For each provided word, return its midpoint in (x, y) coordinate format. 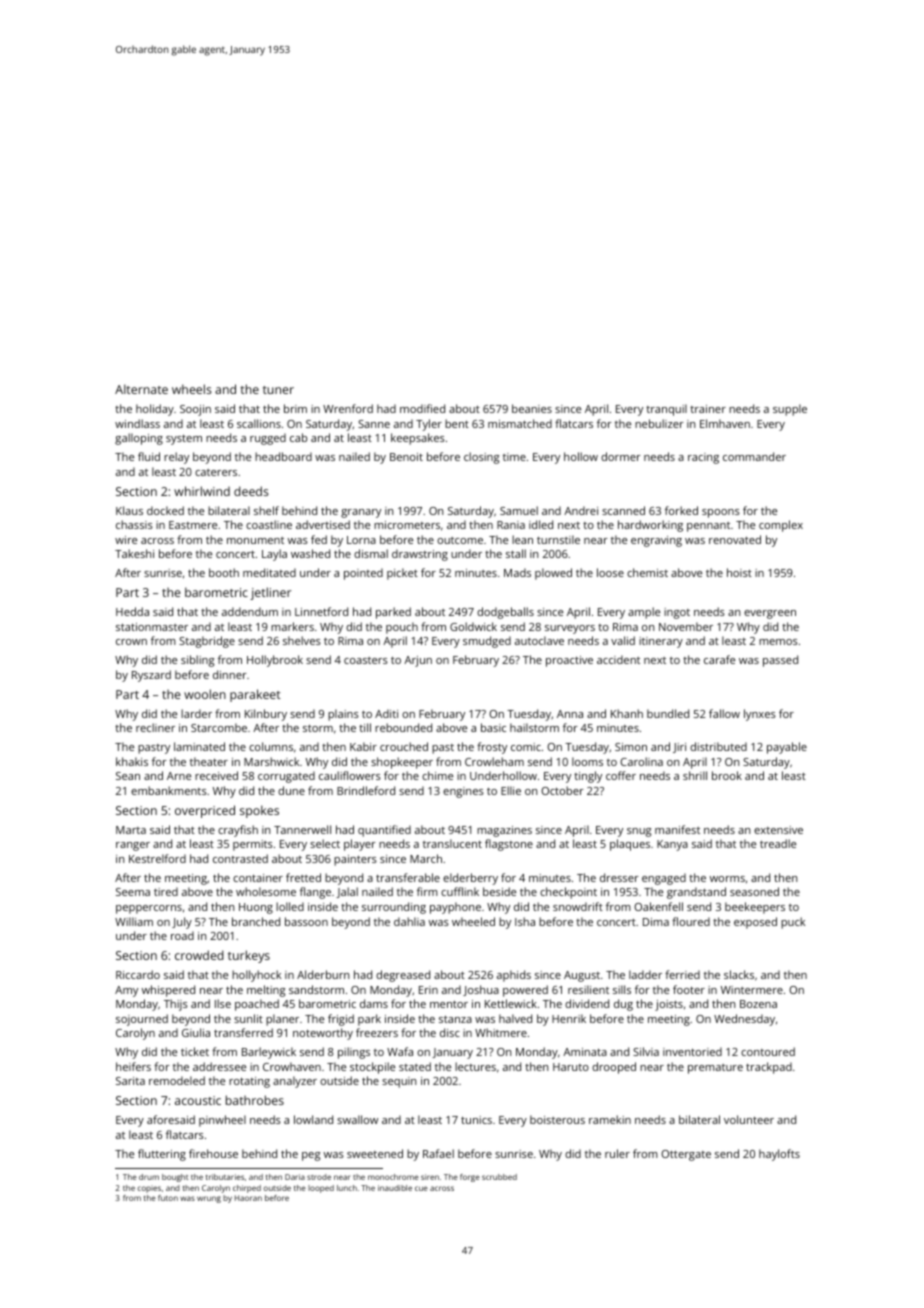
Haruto (571, 1067)
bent (457, 423)
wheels (192, 389)
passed (780, 661)
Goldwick (473, 626)
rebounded (403, 727)
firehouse (213, 1153)
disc (450, 1032)
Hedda (132, 611)
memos (778, 642)
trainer (708, 409)
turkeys (249, 956)
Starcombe (219, 727)
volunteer (749, 1119)
